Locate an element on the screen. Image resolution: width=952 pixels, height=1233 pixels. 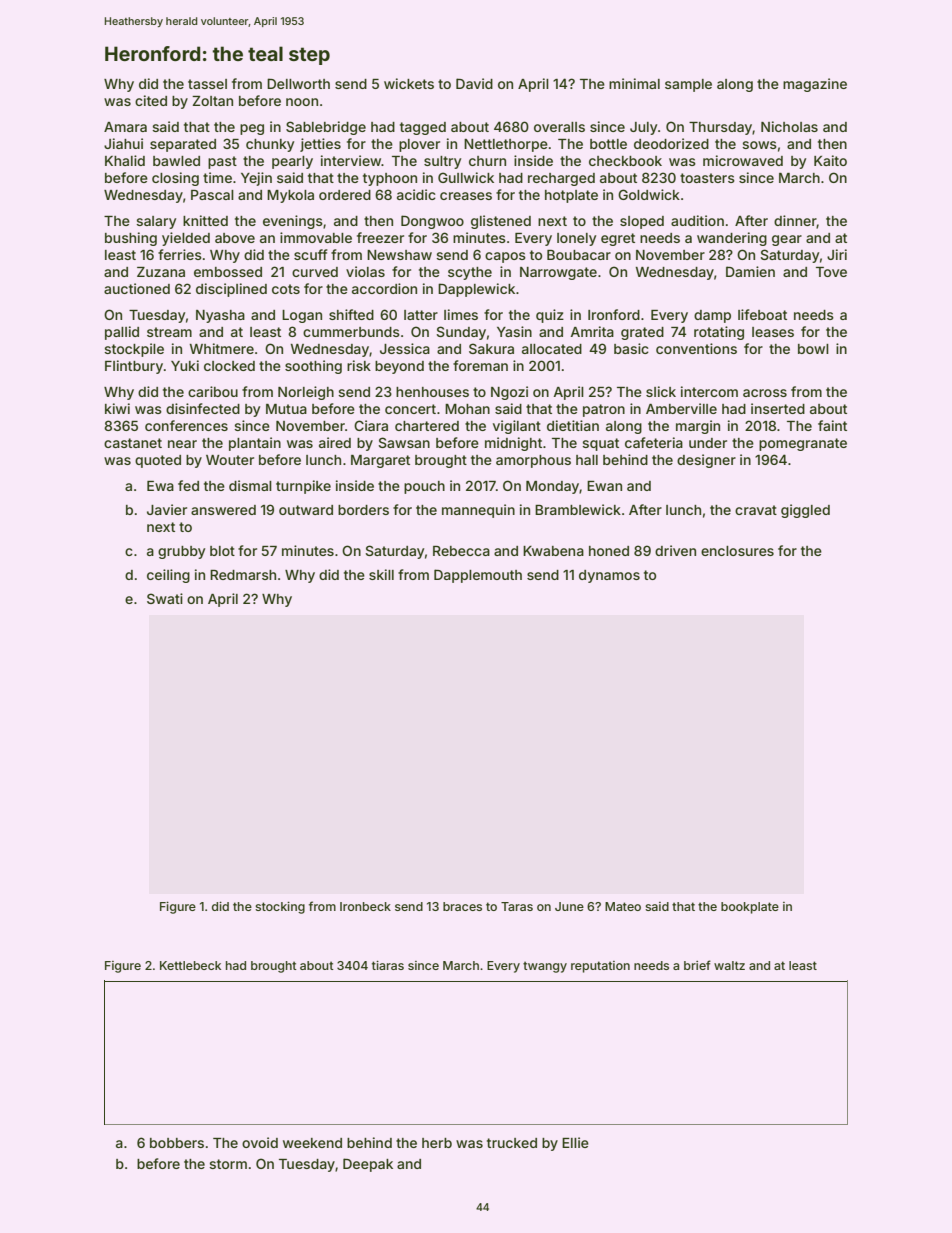
tassel is located at coordinates (207, 84).
